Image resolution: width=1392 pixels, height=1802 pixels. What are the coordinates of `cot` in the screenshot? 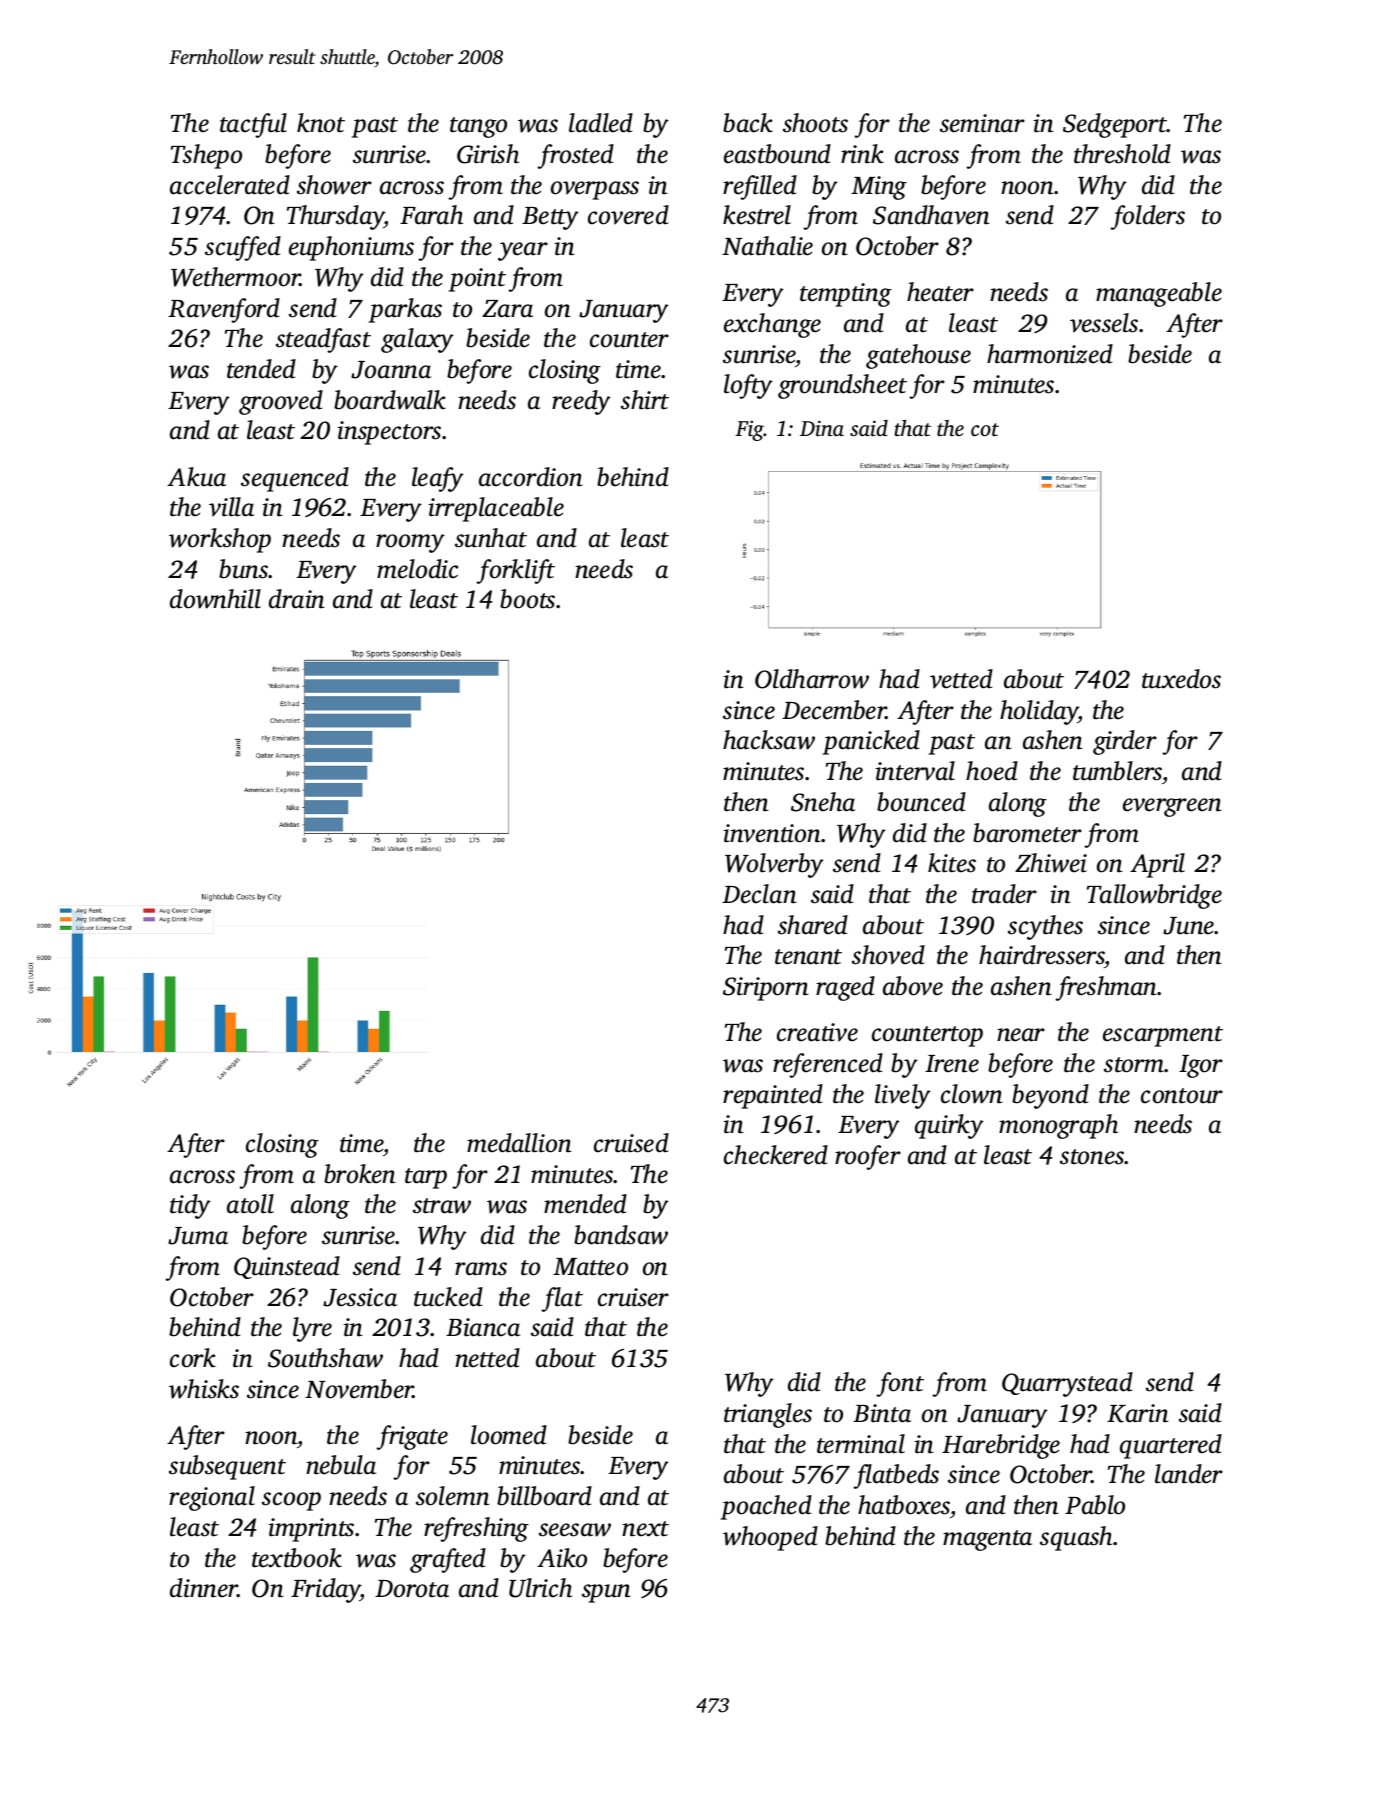 It's located at (985, 429).
